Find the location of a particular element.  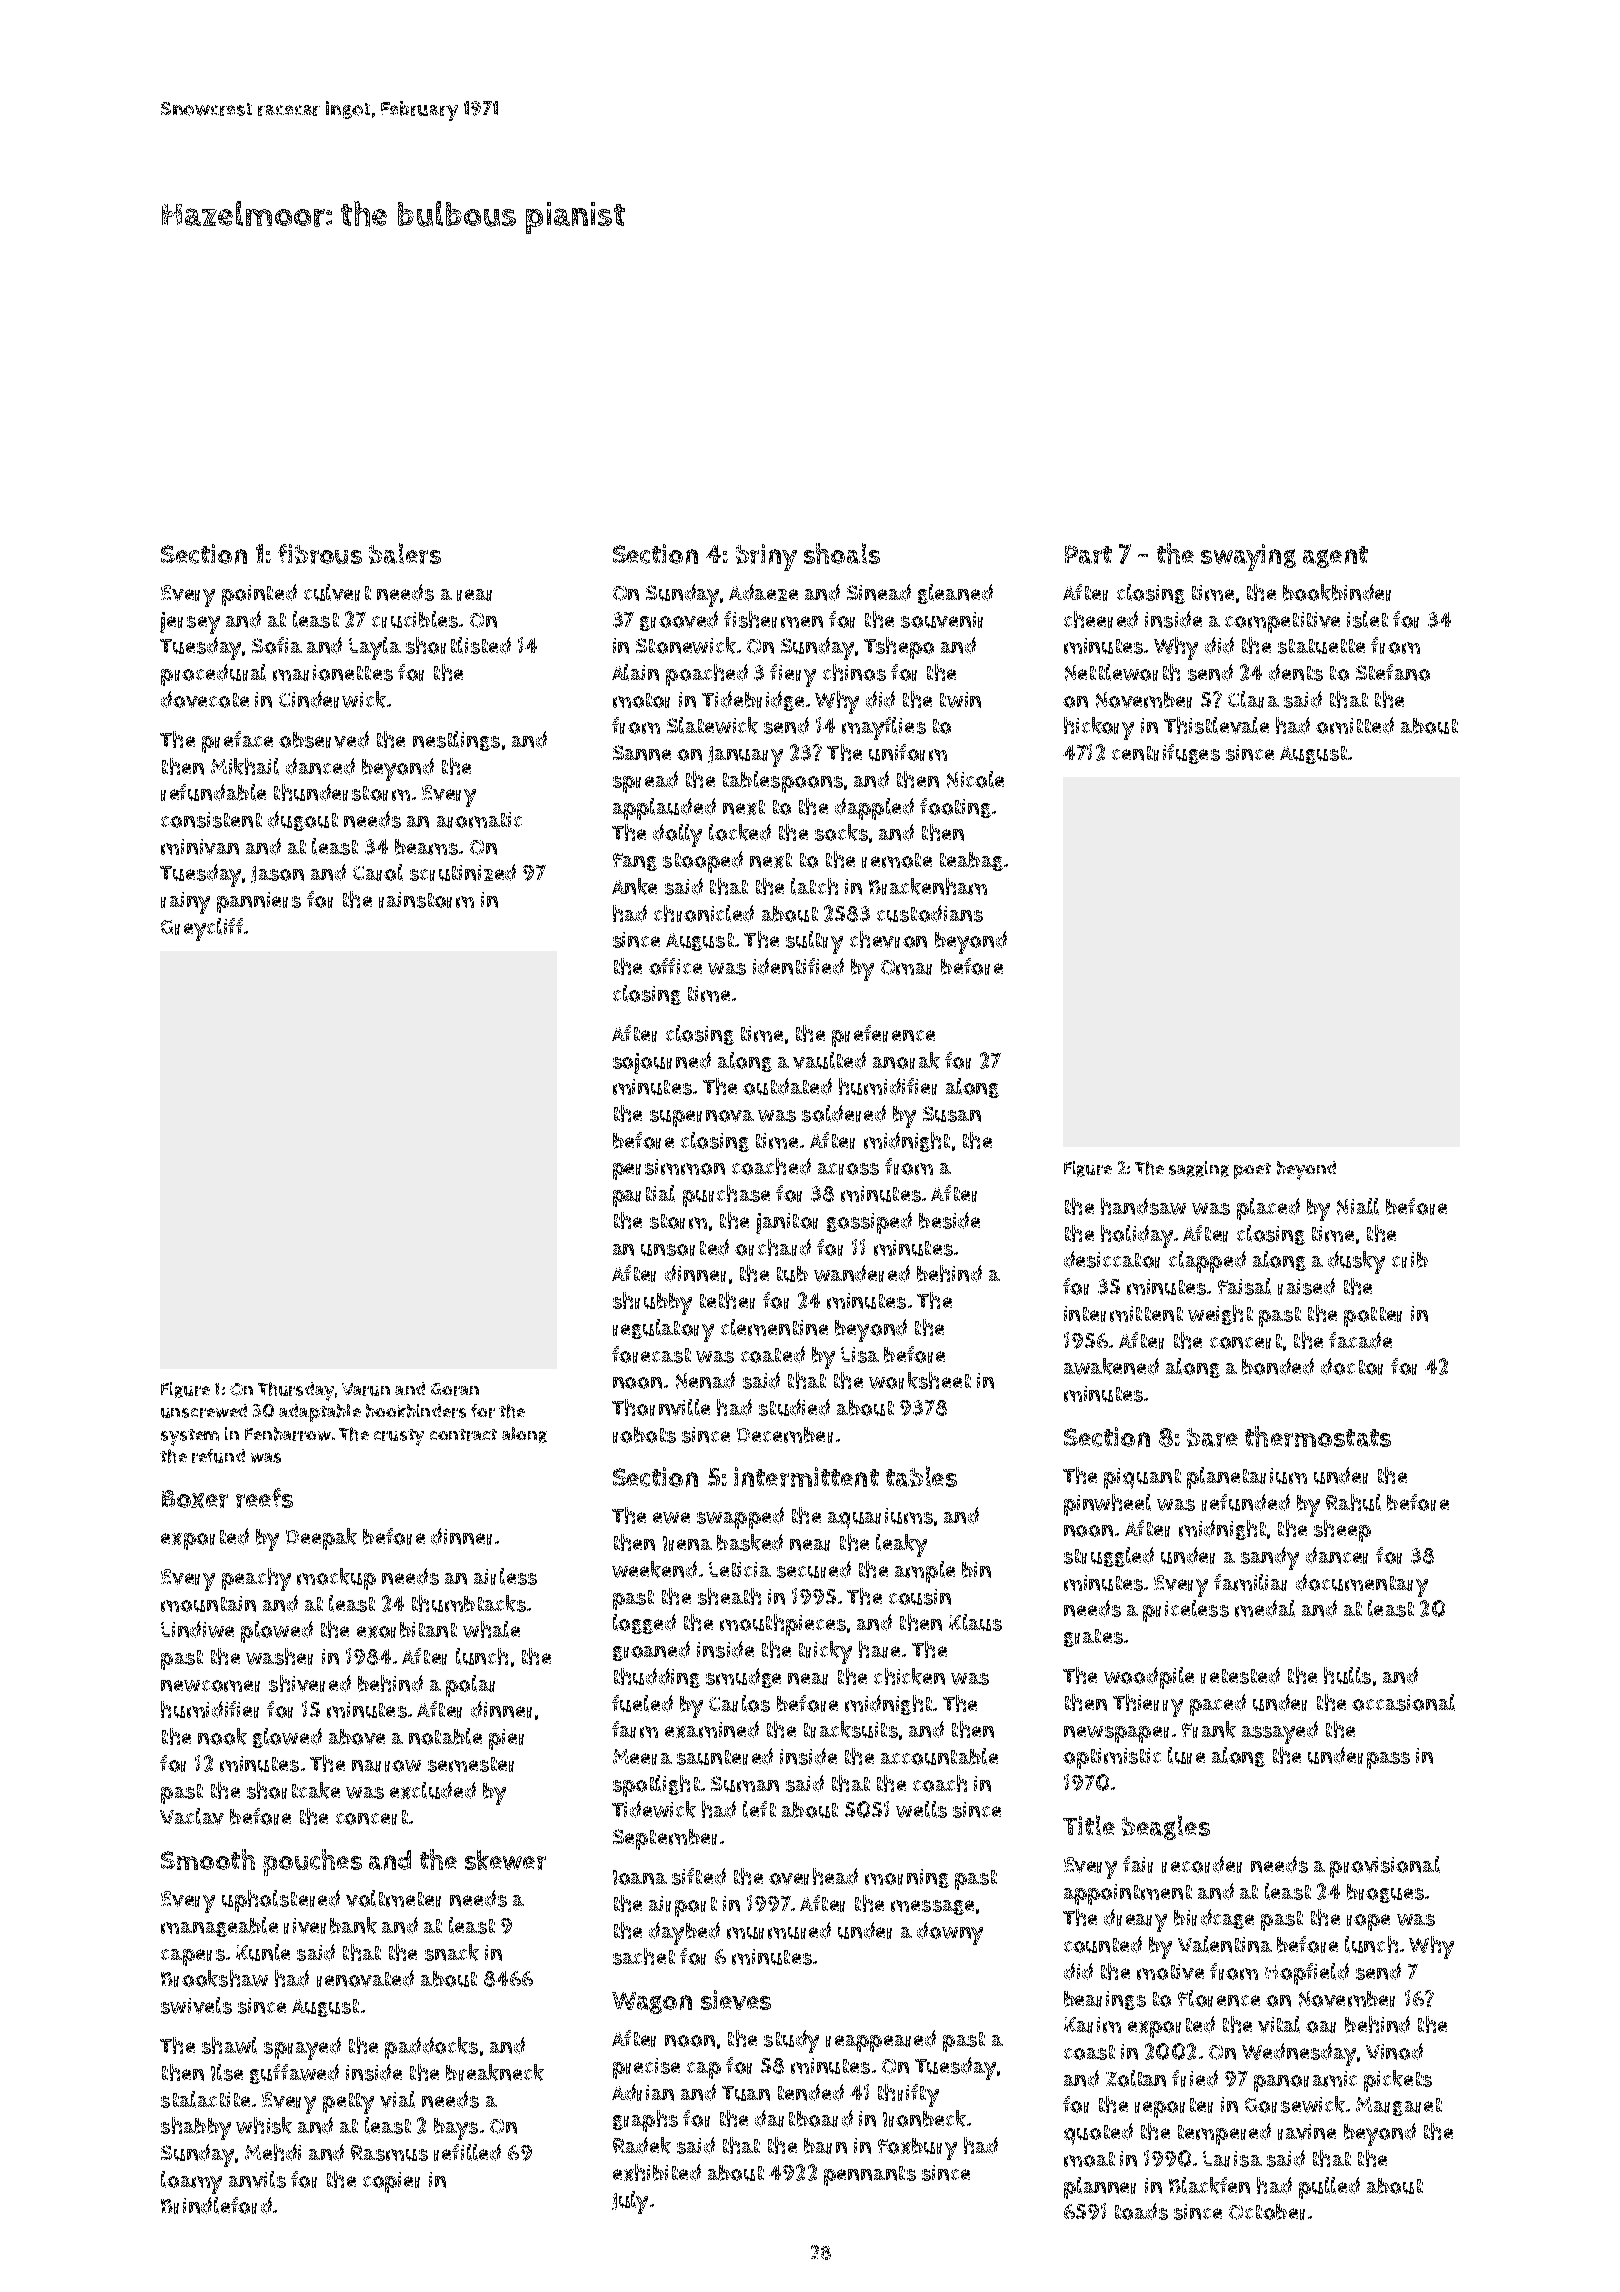

Thierry is located at coordinates (1148, 1705).
